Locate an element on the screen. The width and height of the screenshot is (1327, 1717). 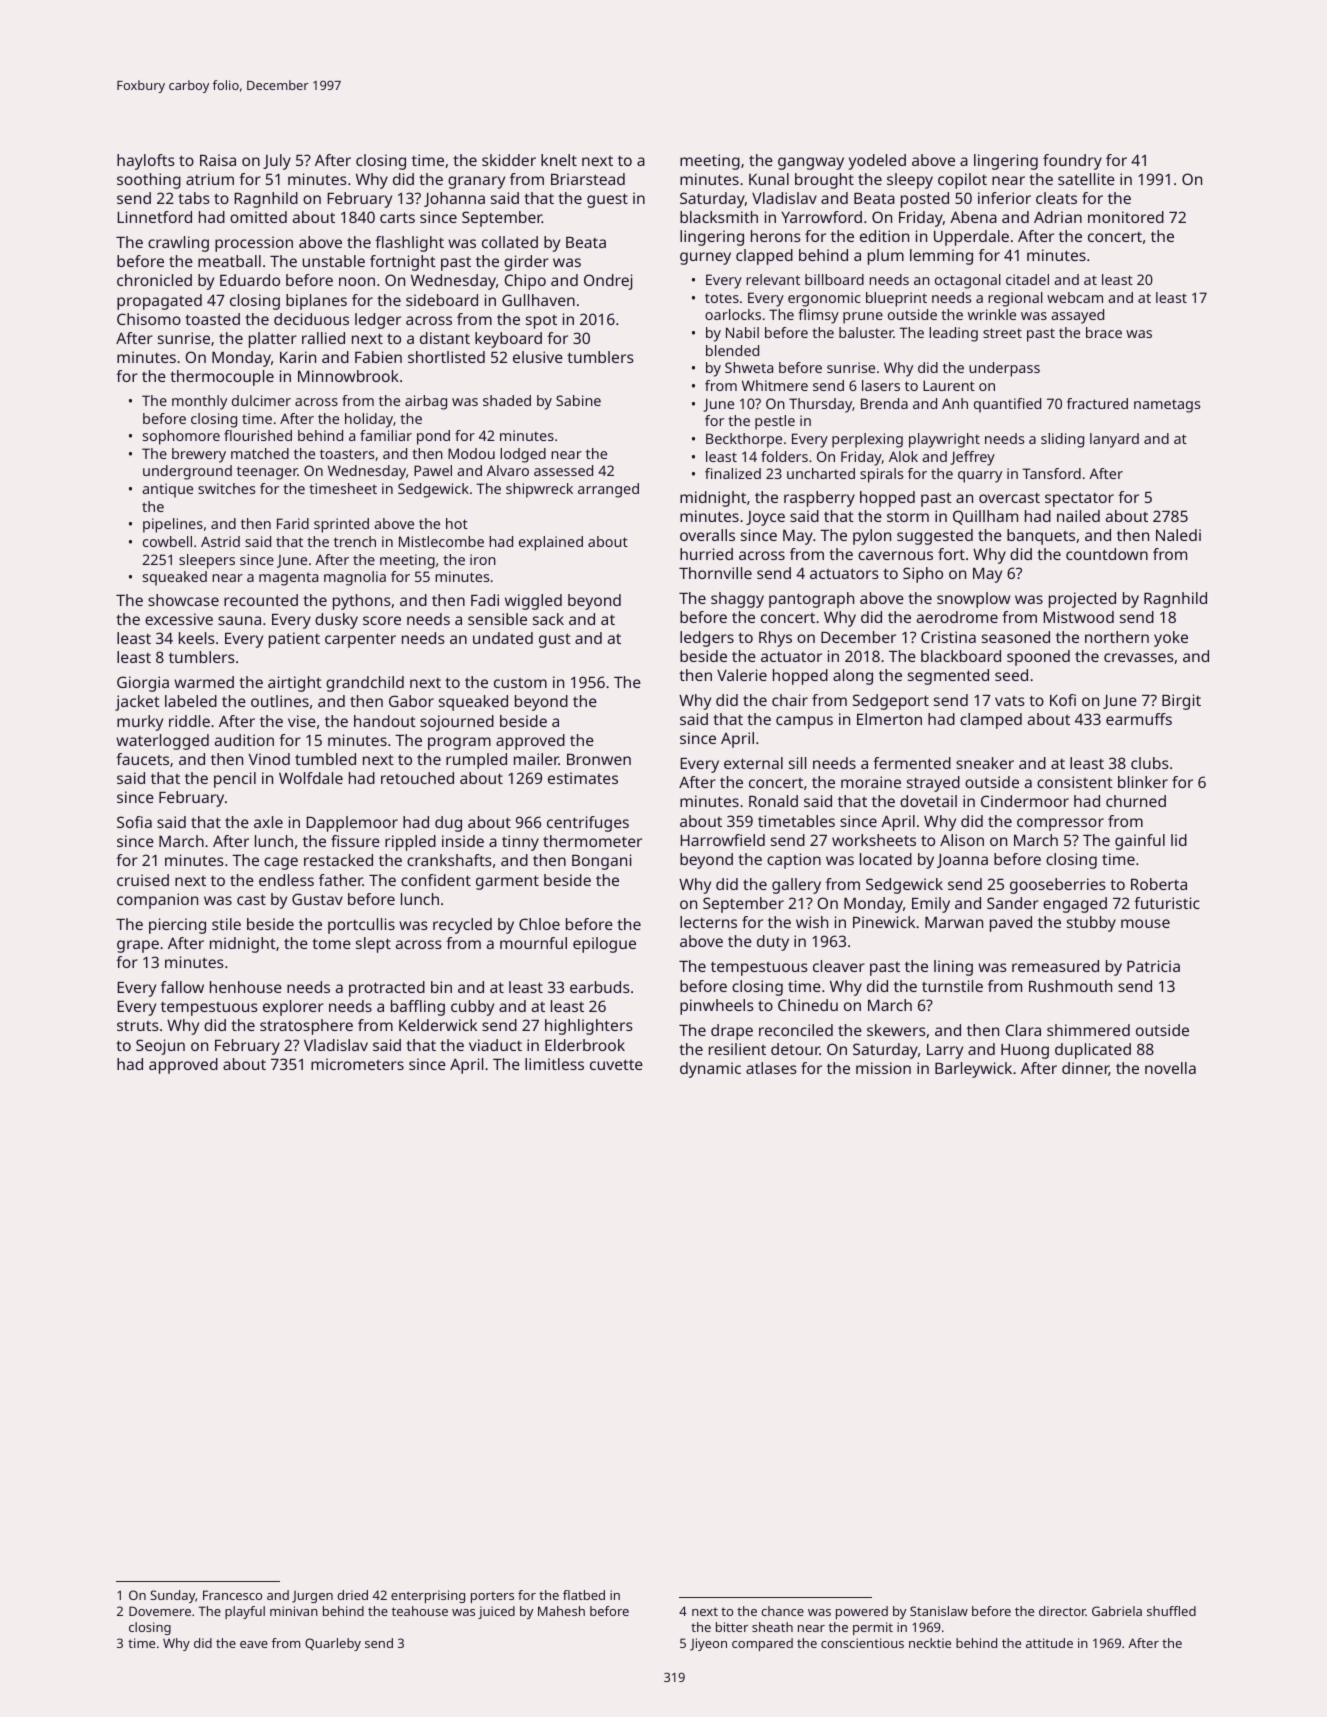
playwright is located at coordinates (944, 440).
